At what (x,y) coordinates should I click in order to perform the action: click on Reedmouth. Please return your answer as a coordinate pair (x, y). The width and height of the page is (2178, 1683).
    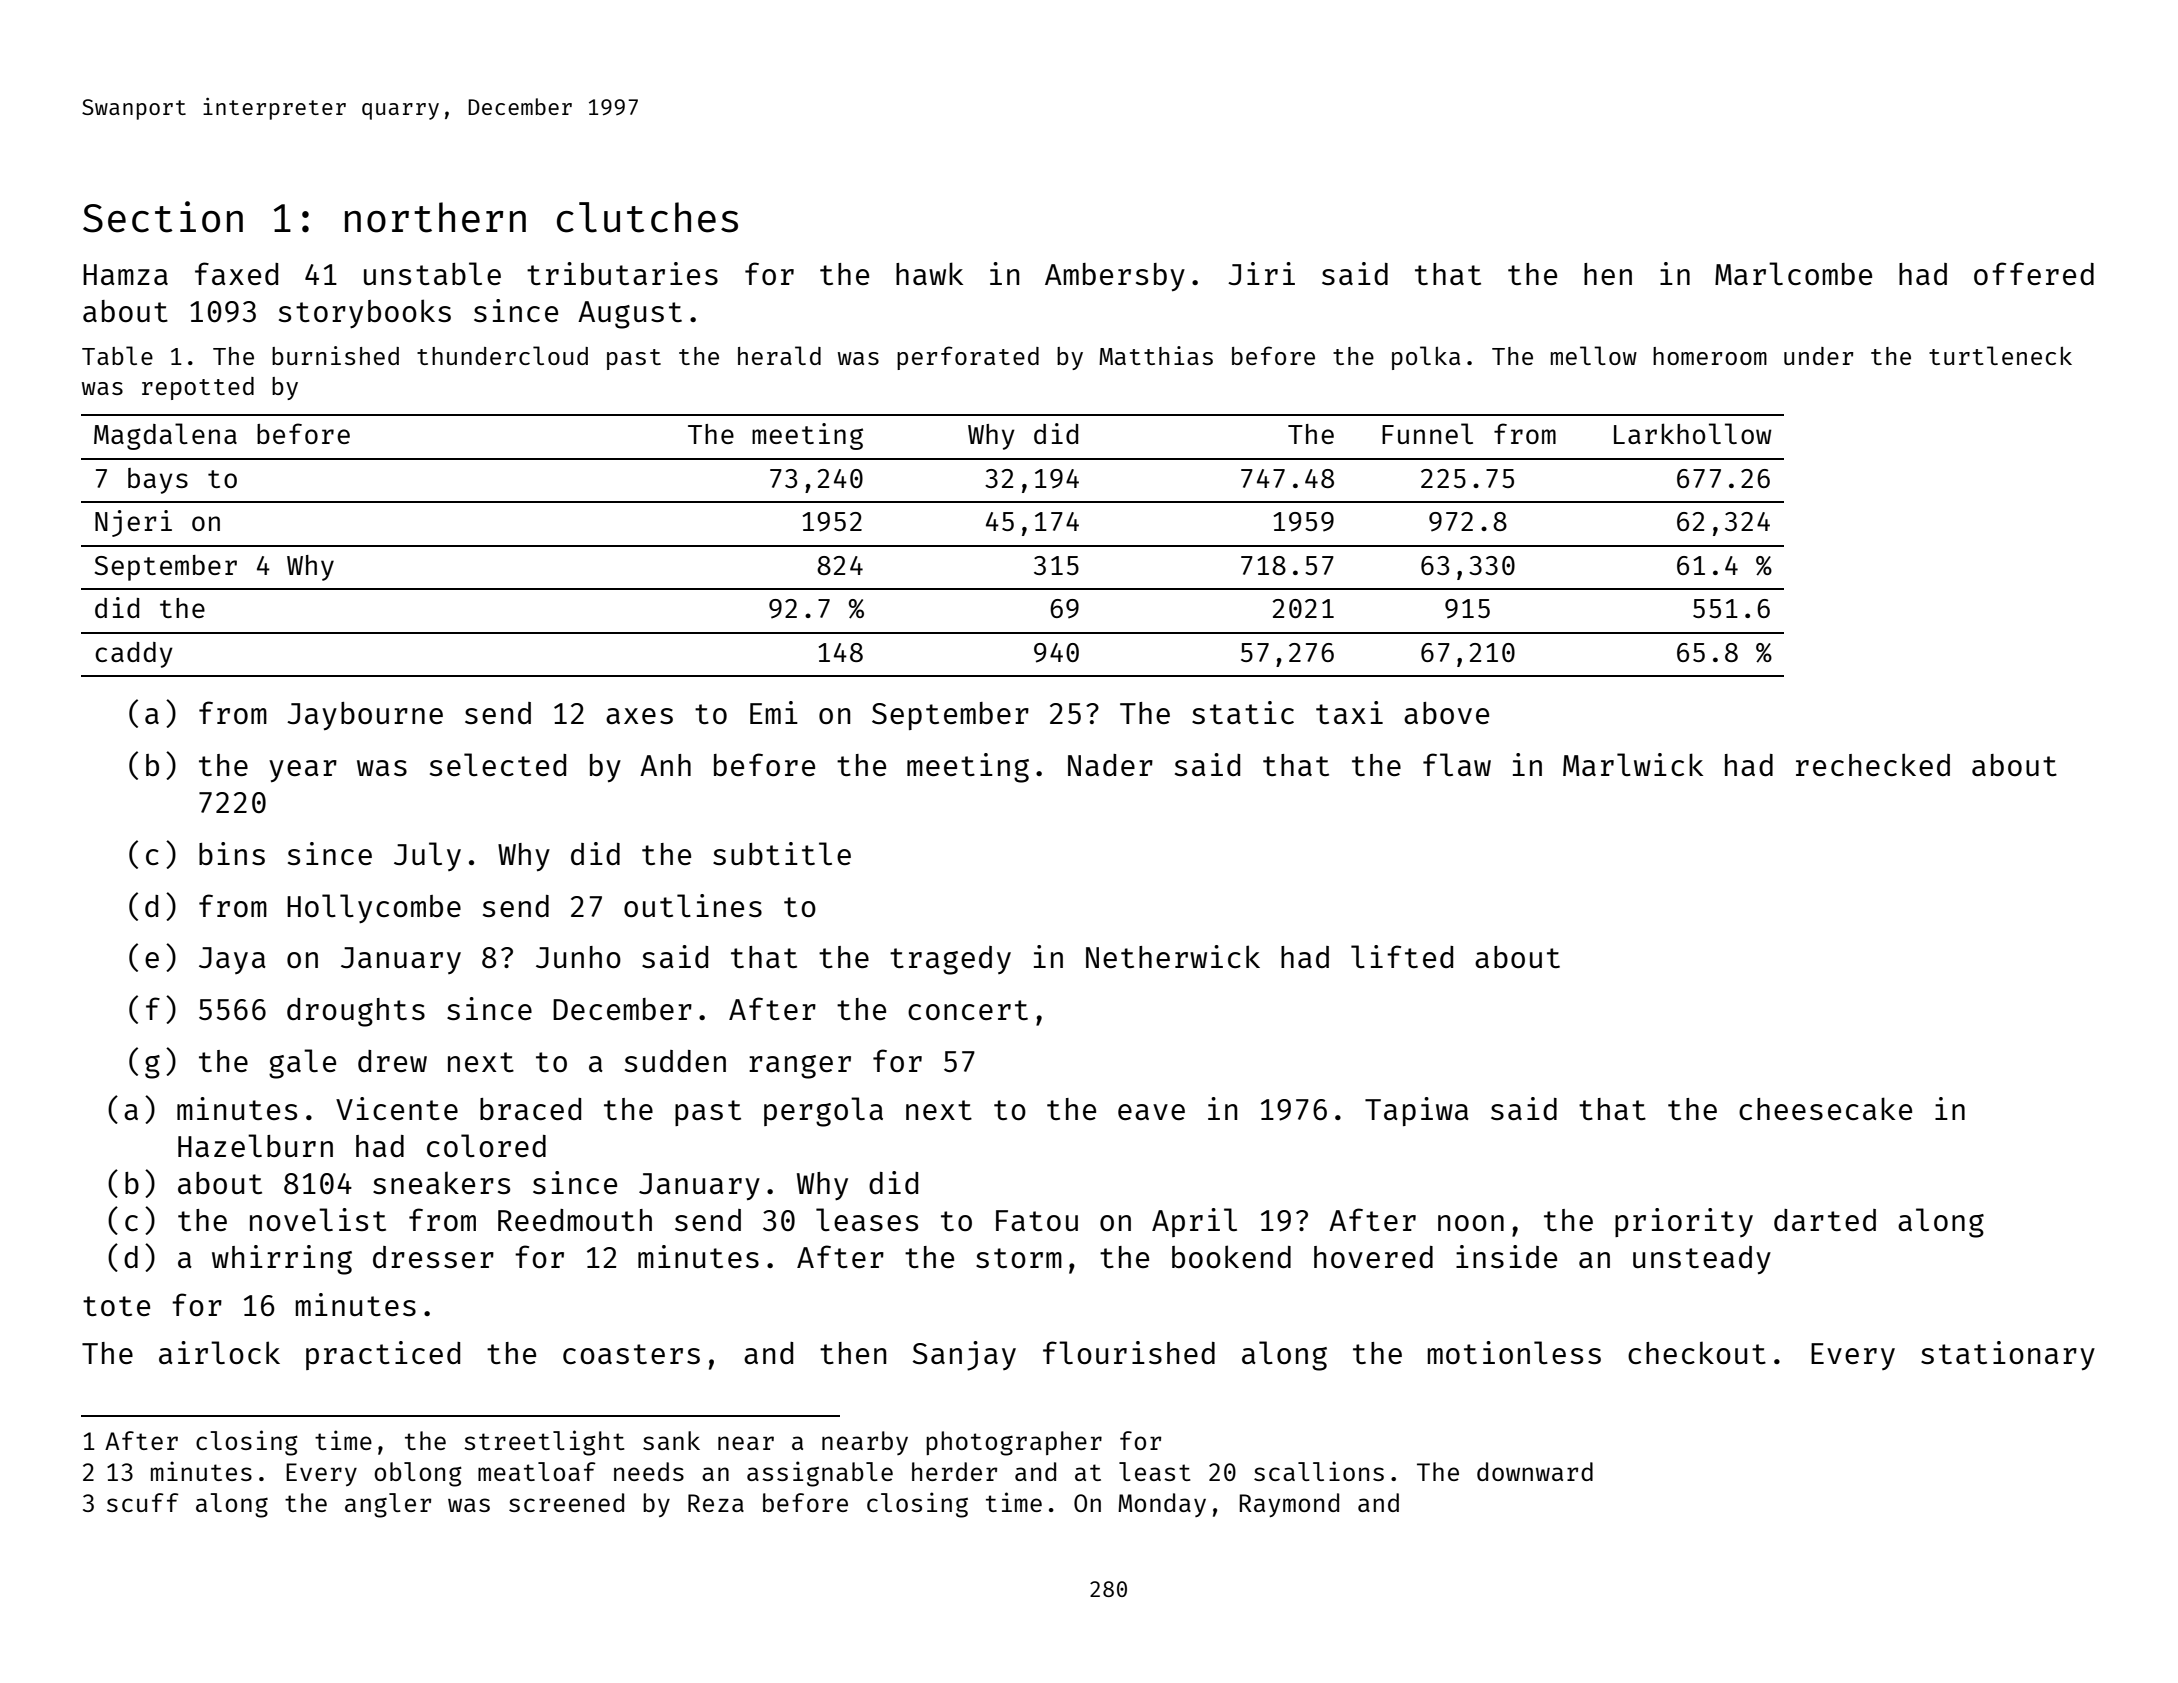
    Looking at the image, I should click on (575, 1220).
